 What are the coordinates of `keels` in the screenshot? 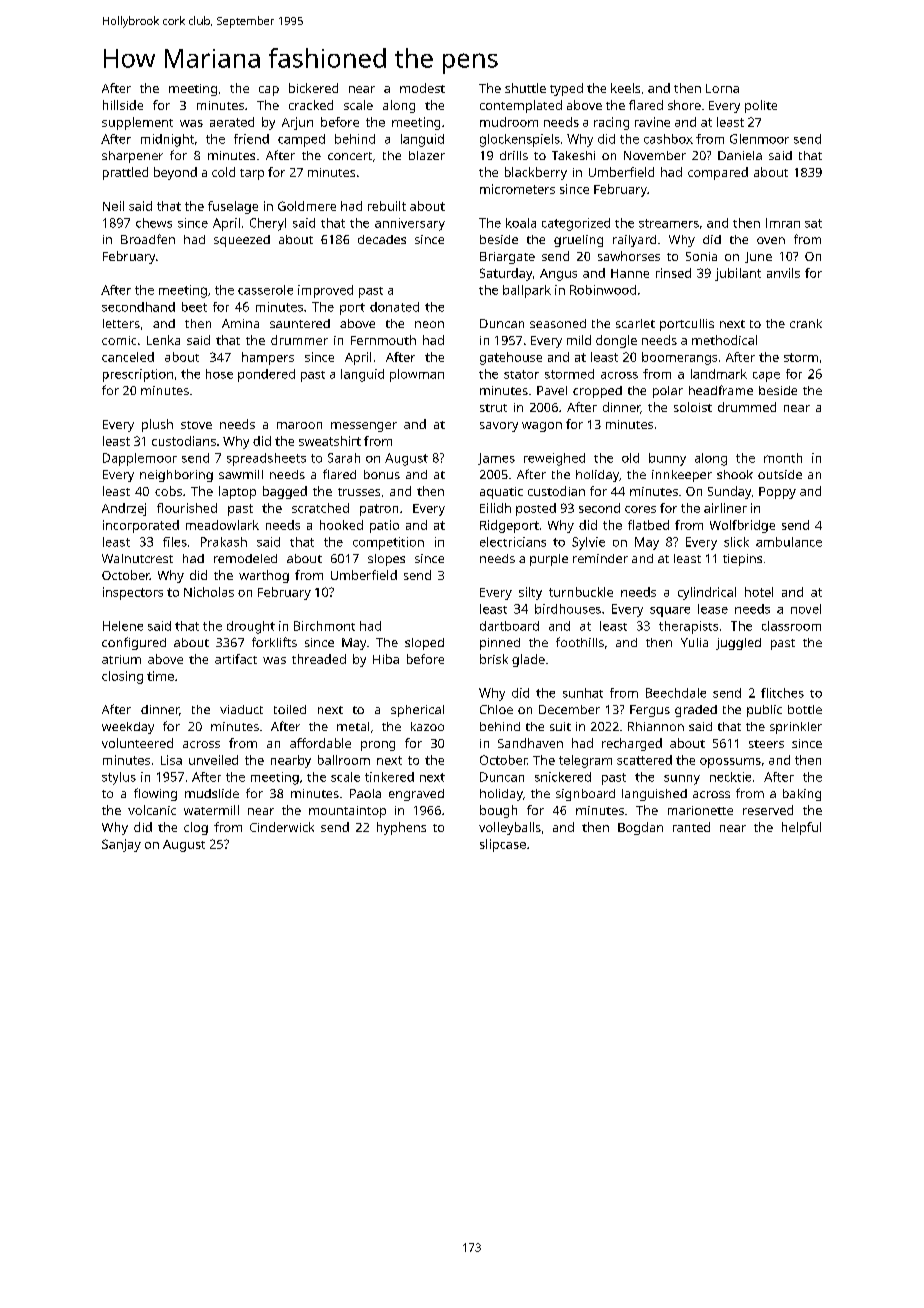 It's located at (625, 88).
